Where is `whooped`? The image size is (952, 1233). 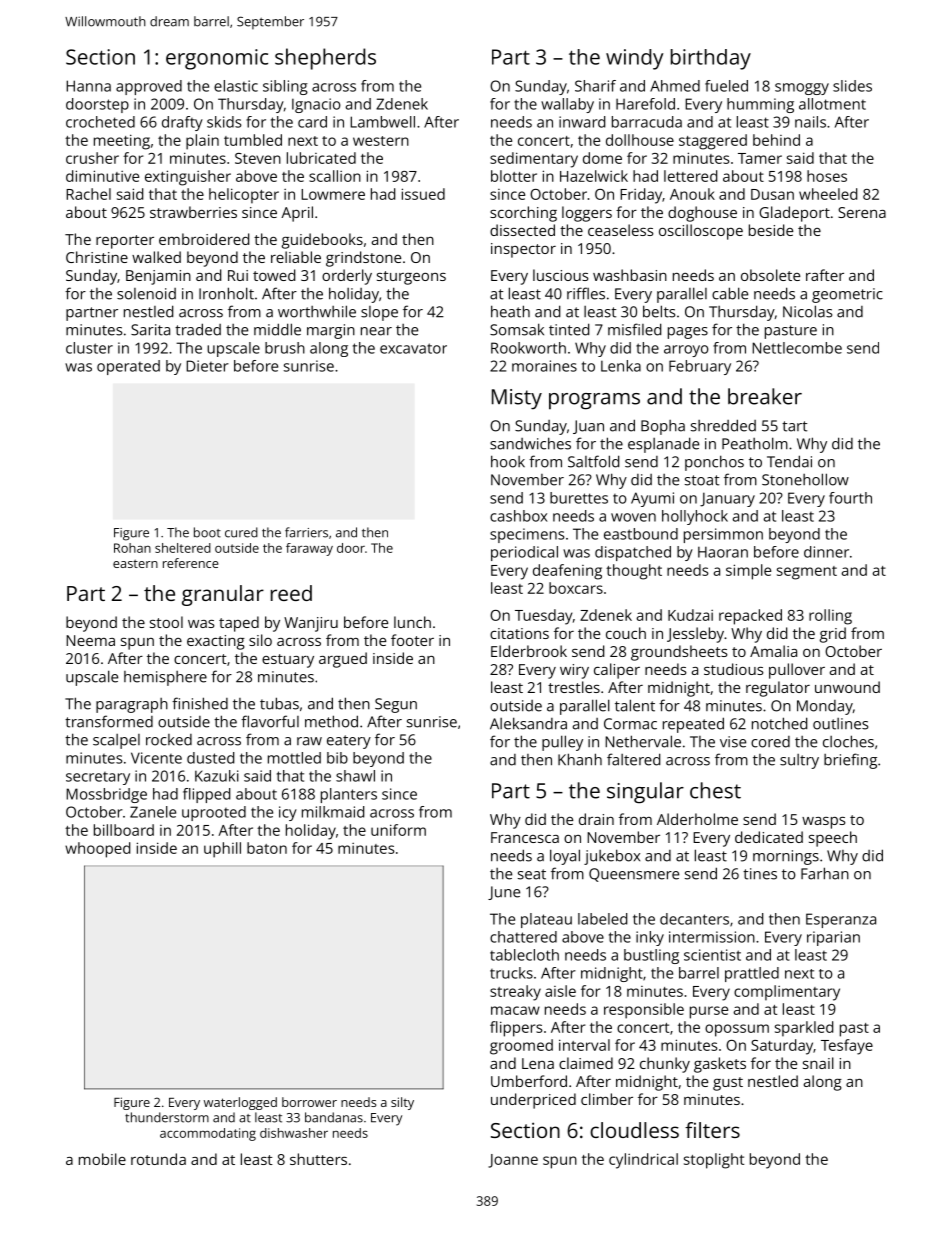
whooped is located at coordinates (97, 850).
